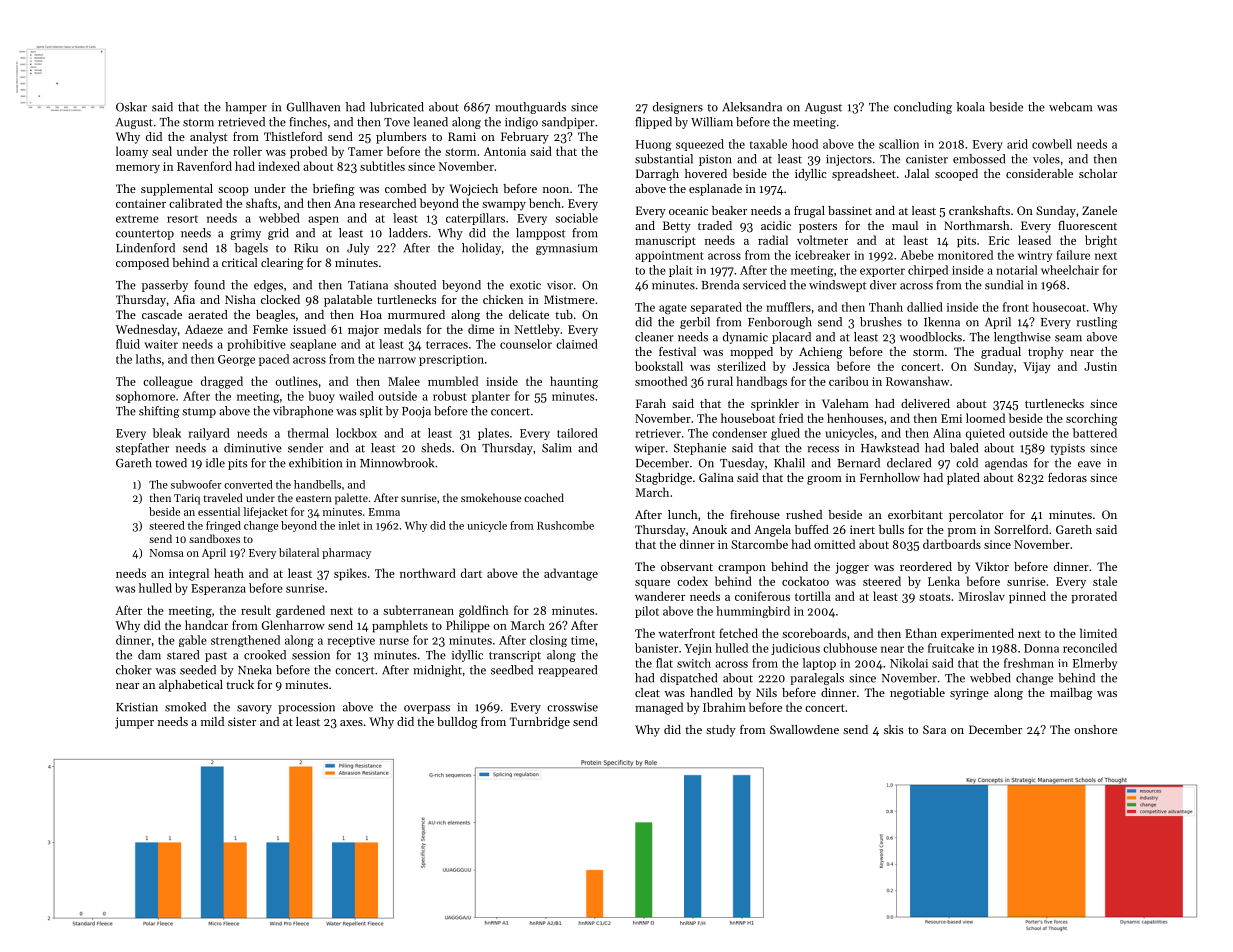  What do you see at coordinates (890, 448) in the screenshot?
I see `Hawkstead` at bounding box center [890, 448].
